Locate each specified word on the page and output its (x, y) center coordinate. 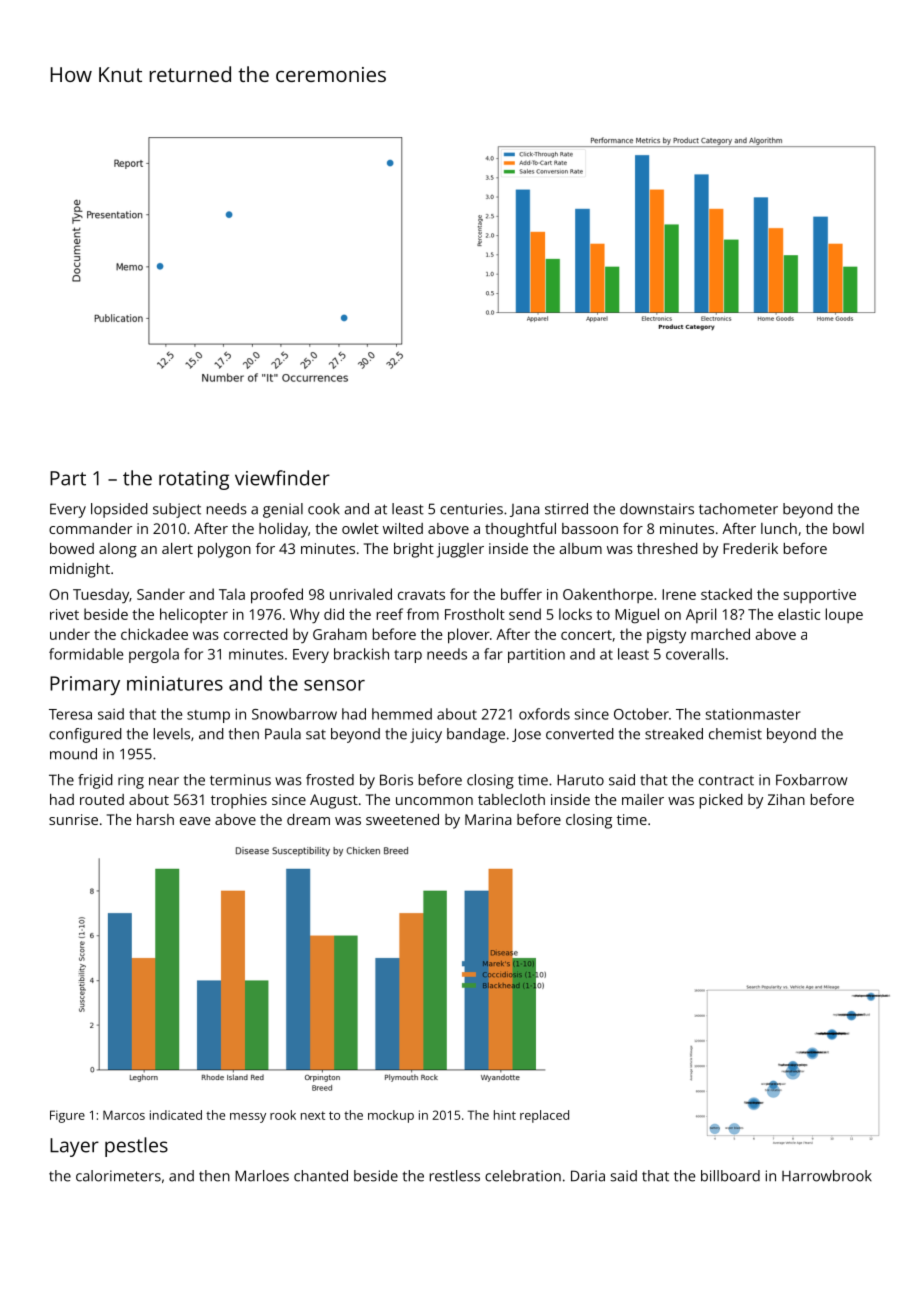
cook (324, 509)
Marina (488, 819)
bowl (848, 528)
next (313, 1115)
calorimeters (118, 1176)
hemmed (402, 714)
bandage (476, 735)
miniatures (175, 683)
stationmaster (753, 714)
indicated (176, 1115)
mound (73, 754)
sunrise (73, 819)
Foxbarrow (812, 780)
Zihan (786, 799)
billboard (730, 1176)
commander (90, 528)
